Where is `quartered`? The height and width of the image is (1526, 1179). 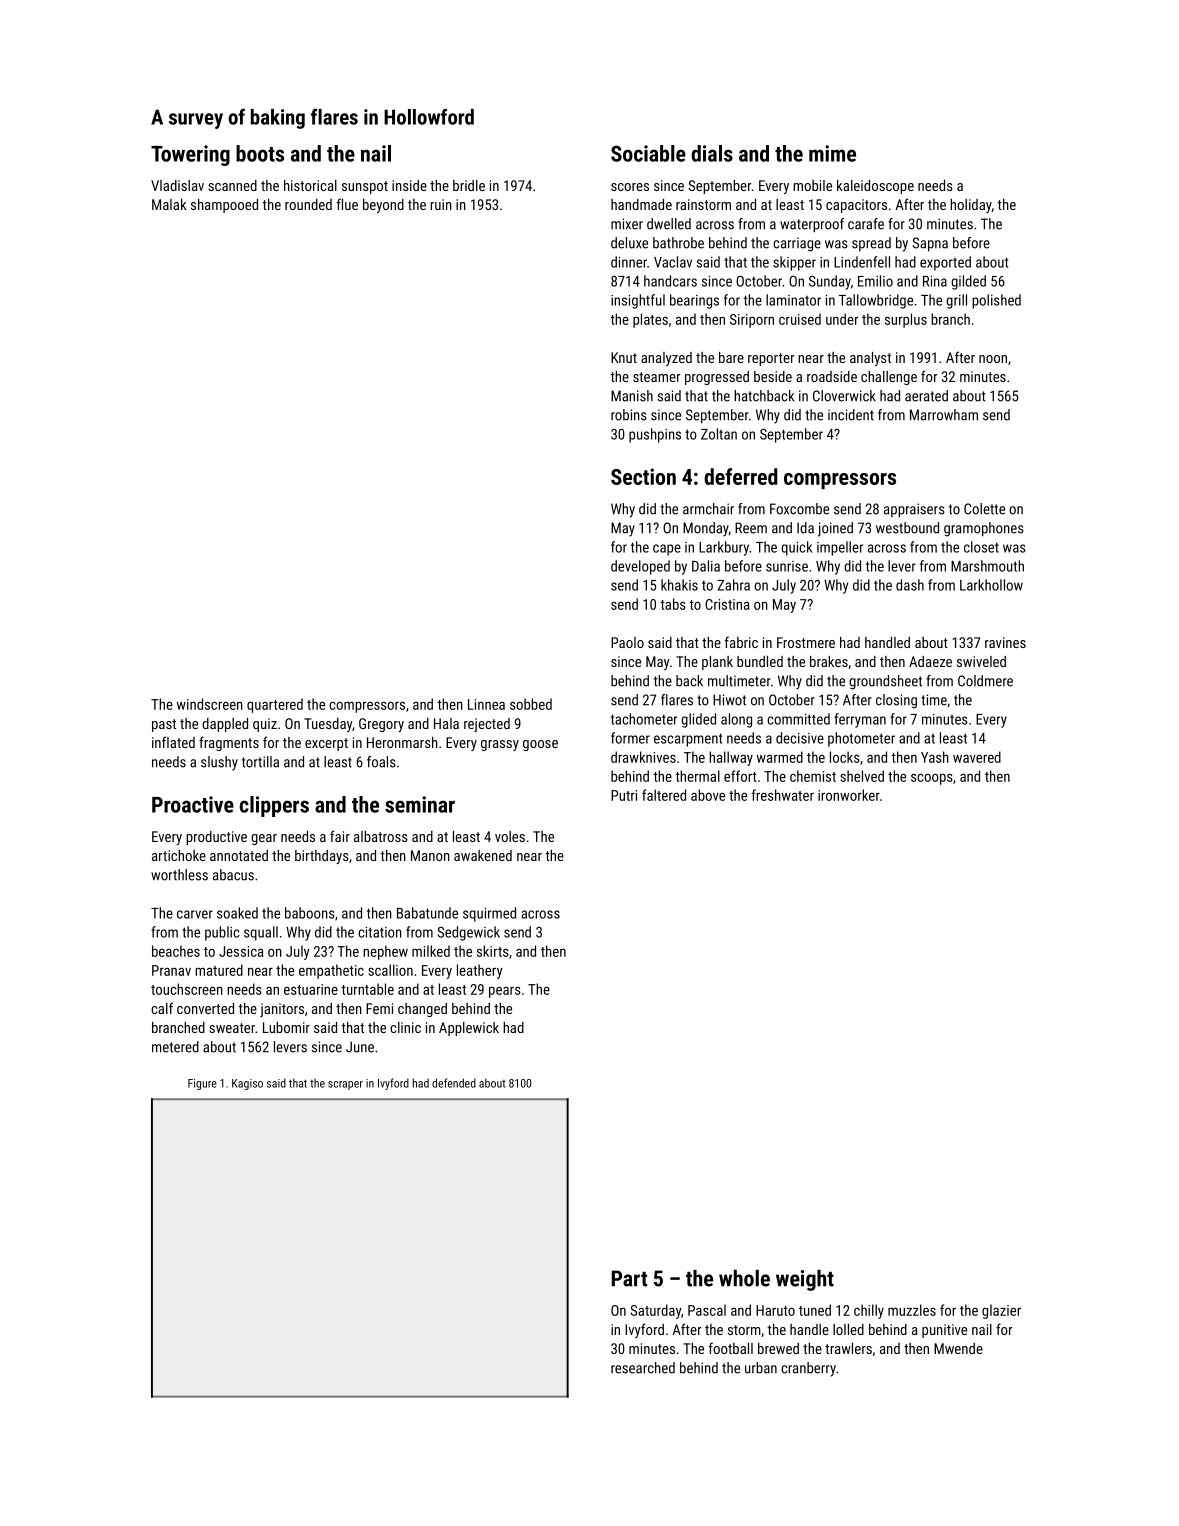
quartered is located at coordinates (275, 705).
